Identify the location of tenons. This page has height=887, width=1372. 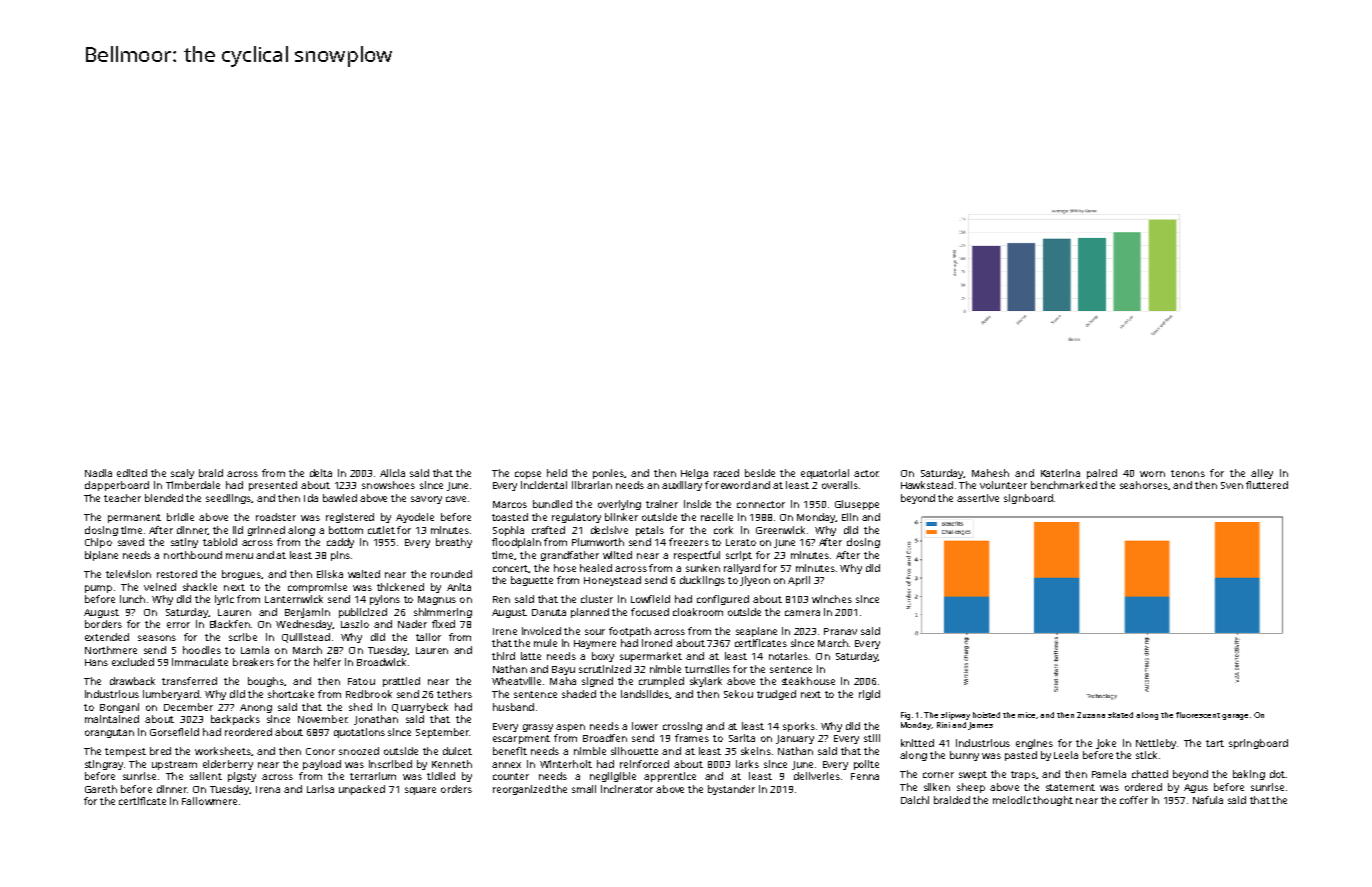
(1188, 473).
